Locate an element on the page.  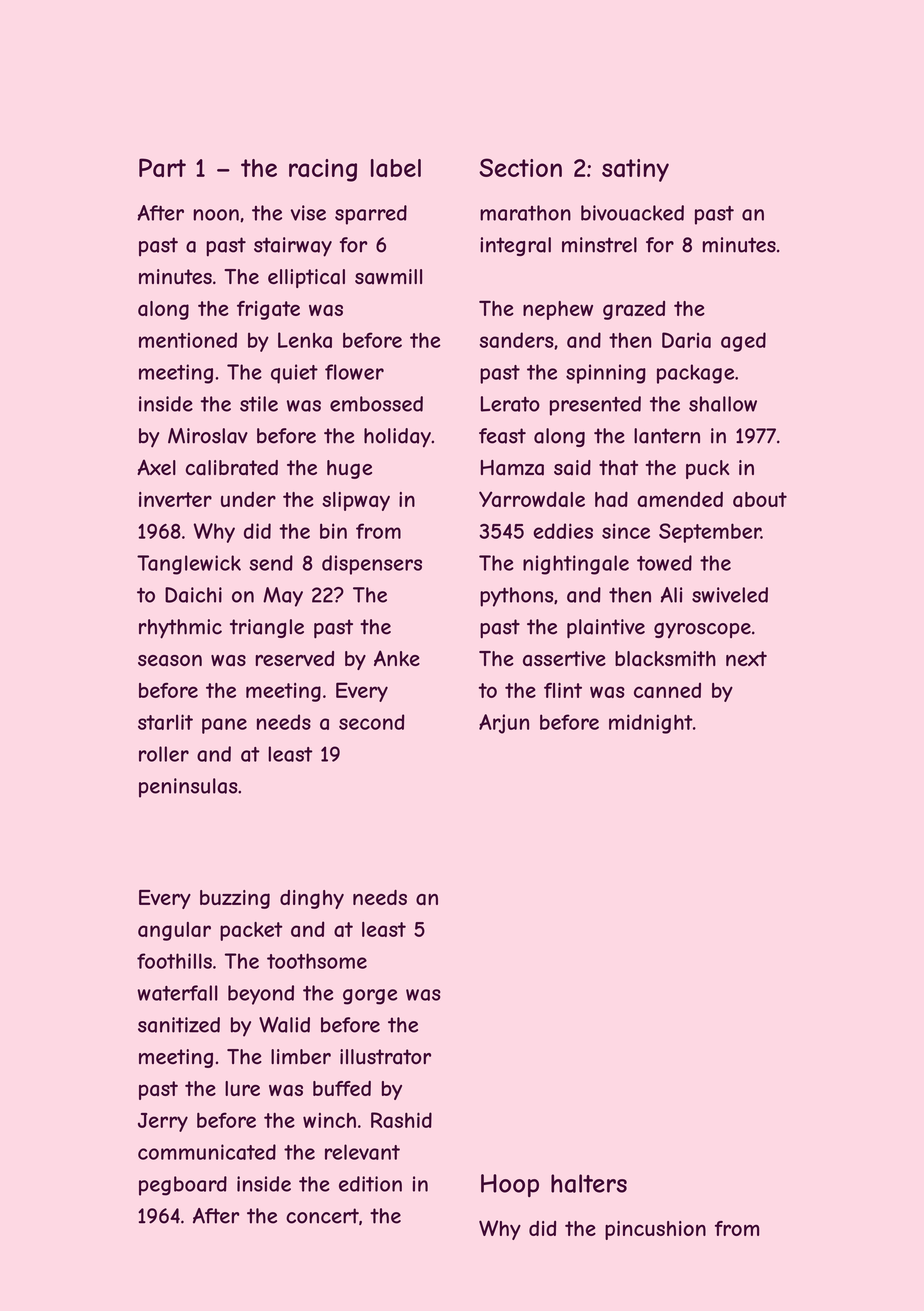
integral is located at coordinates (515, 246).
